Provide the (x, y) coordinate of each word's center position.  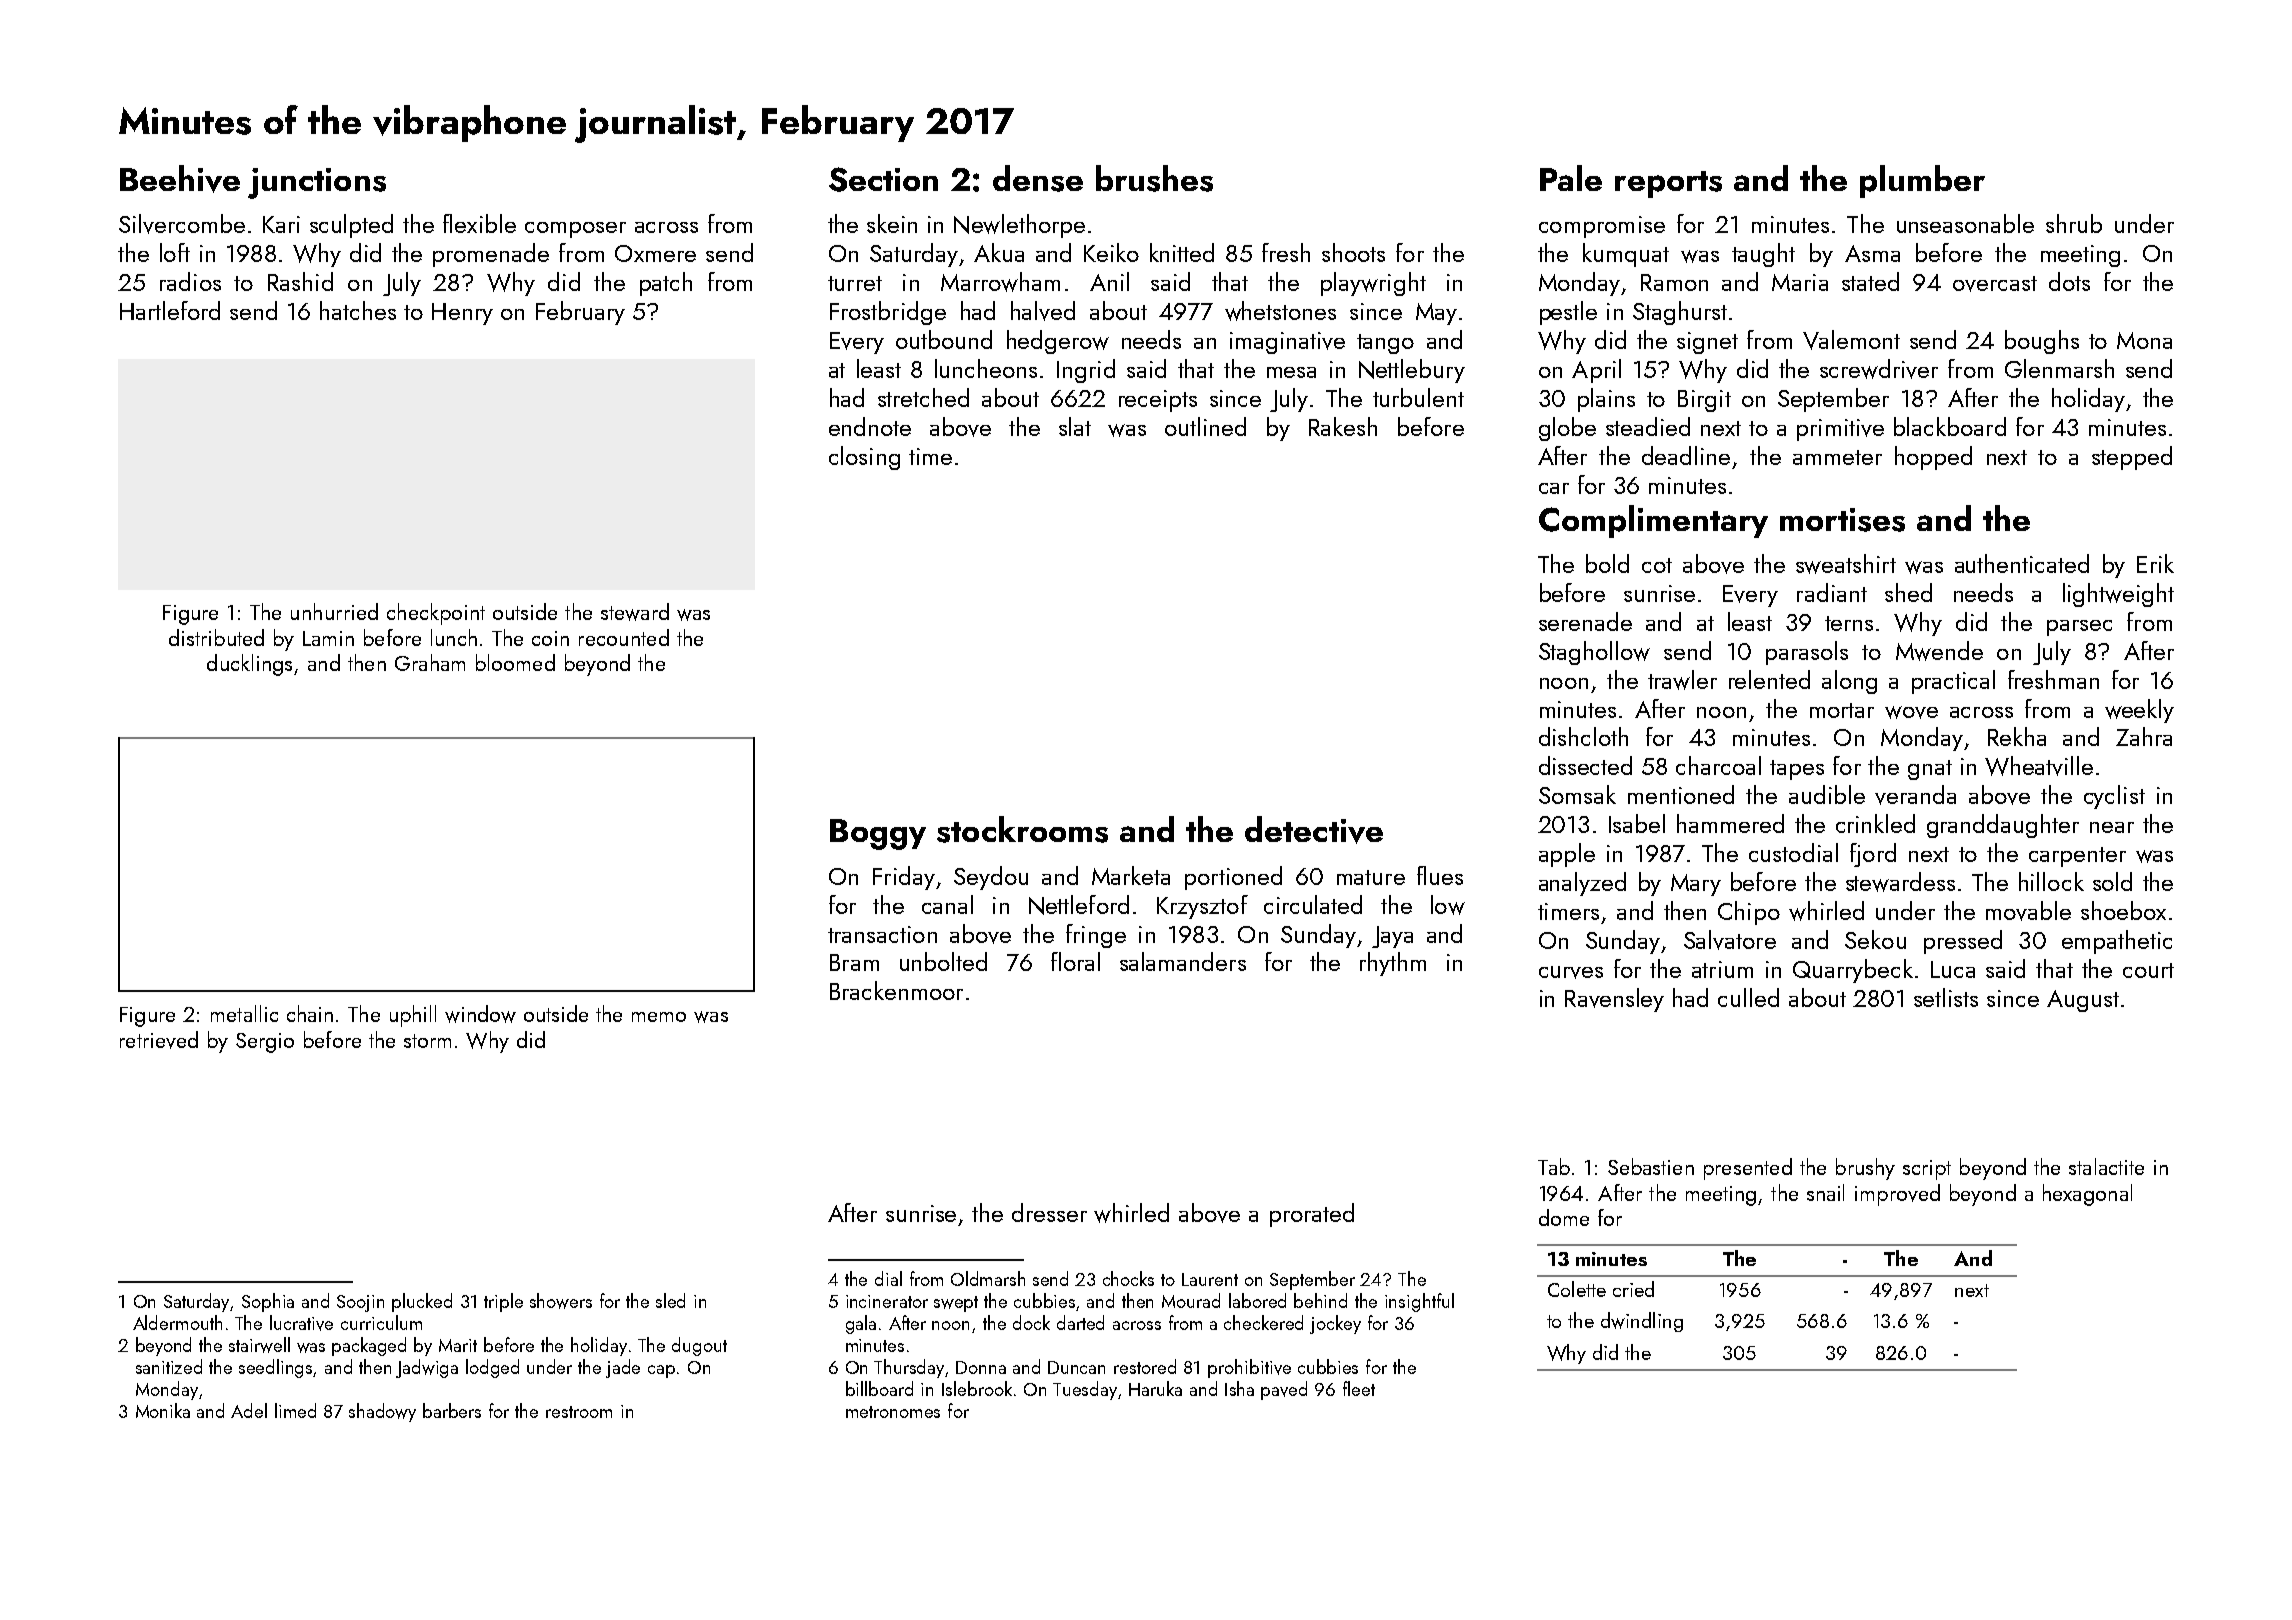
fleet (1359, 1388)
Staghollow (1594, 653)
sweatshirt (1846, 564)
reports (1668, 184)
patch (666, 284)
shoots (1353, 252)
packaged (369, 1346)
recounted (624, 637)
